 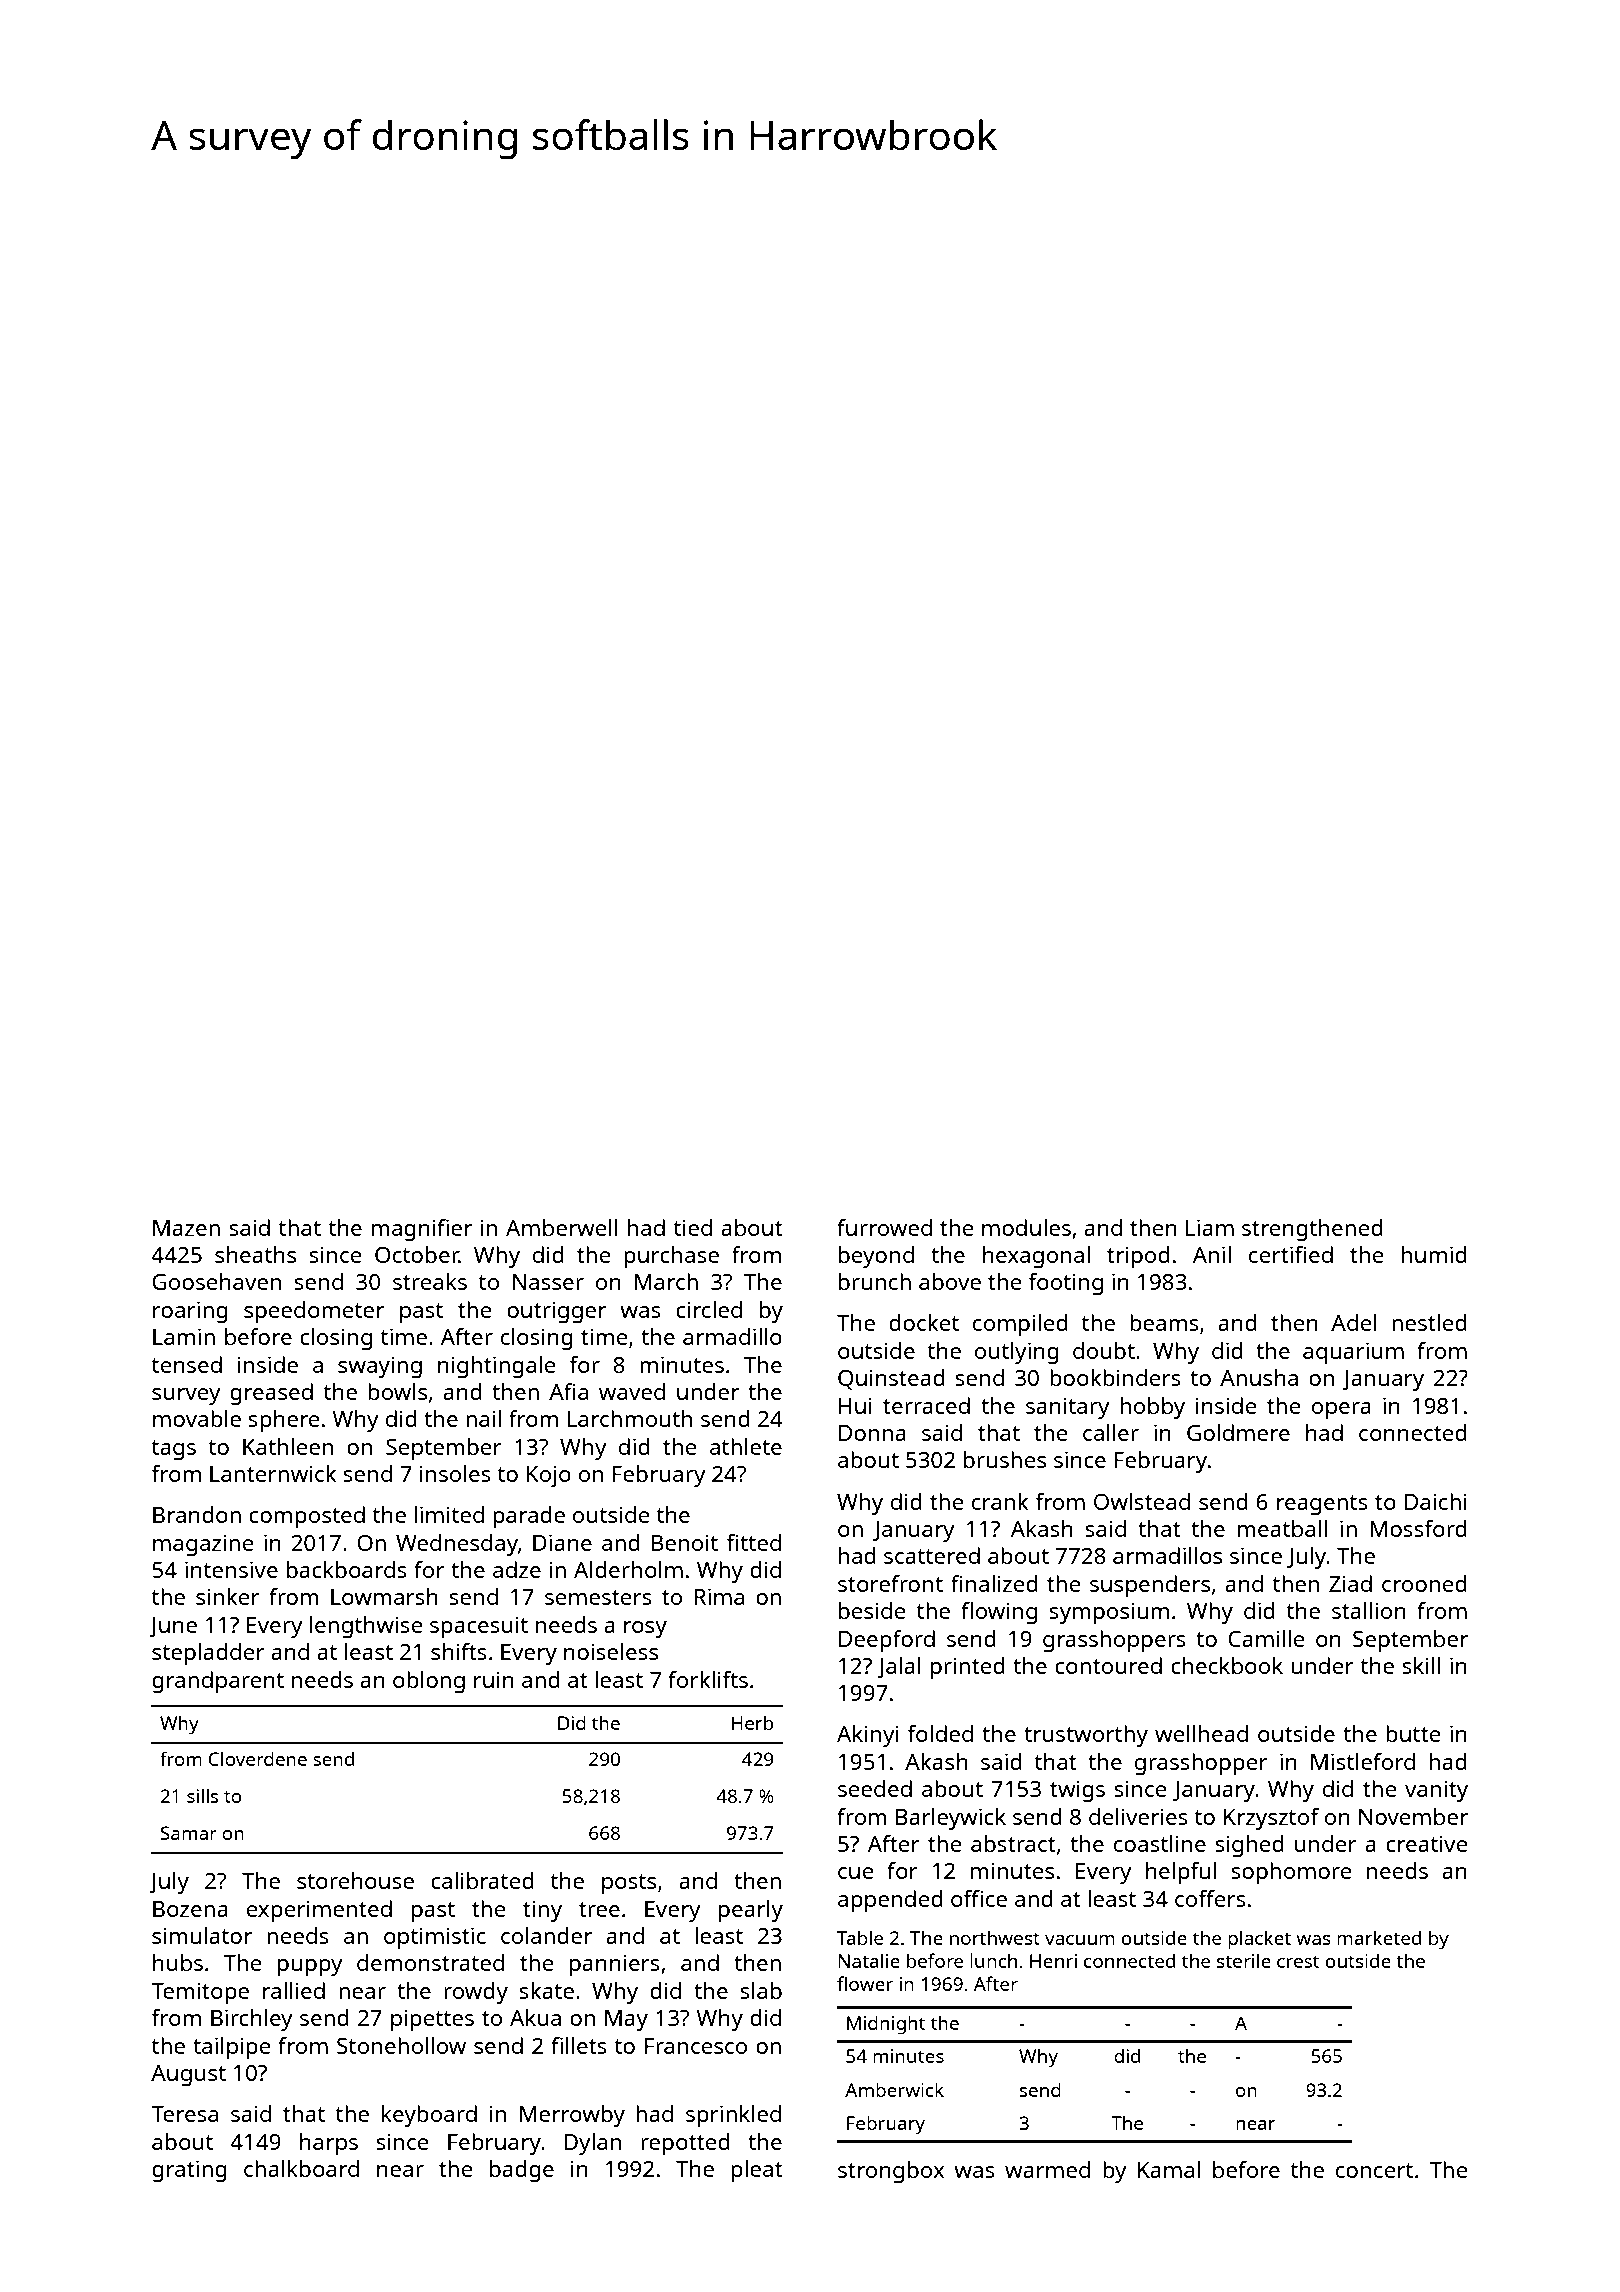 I want to click on furrowed, so click(x=884, y=1227).
